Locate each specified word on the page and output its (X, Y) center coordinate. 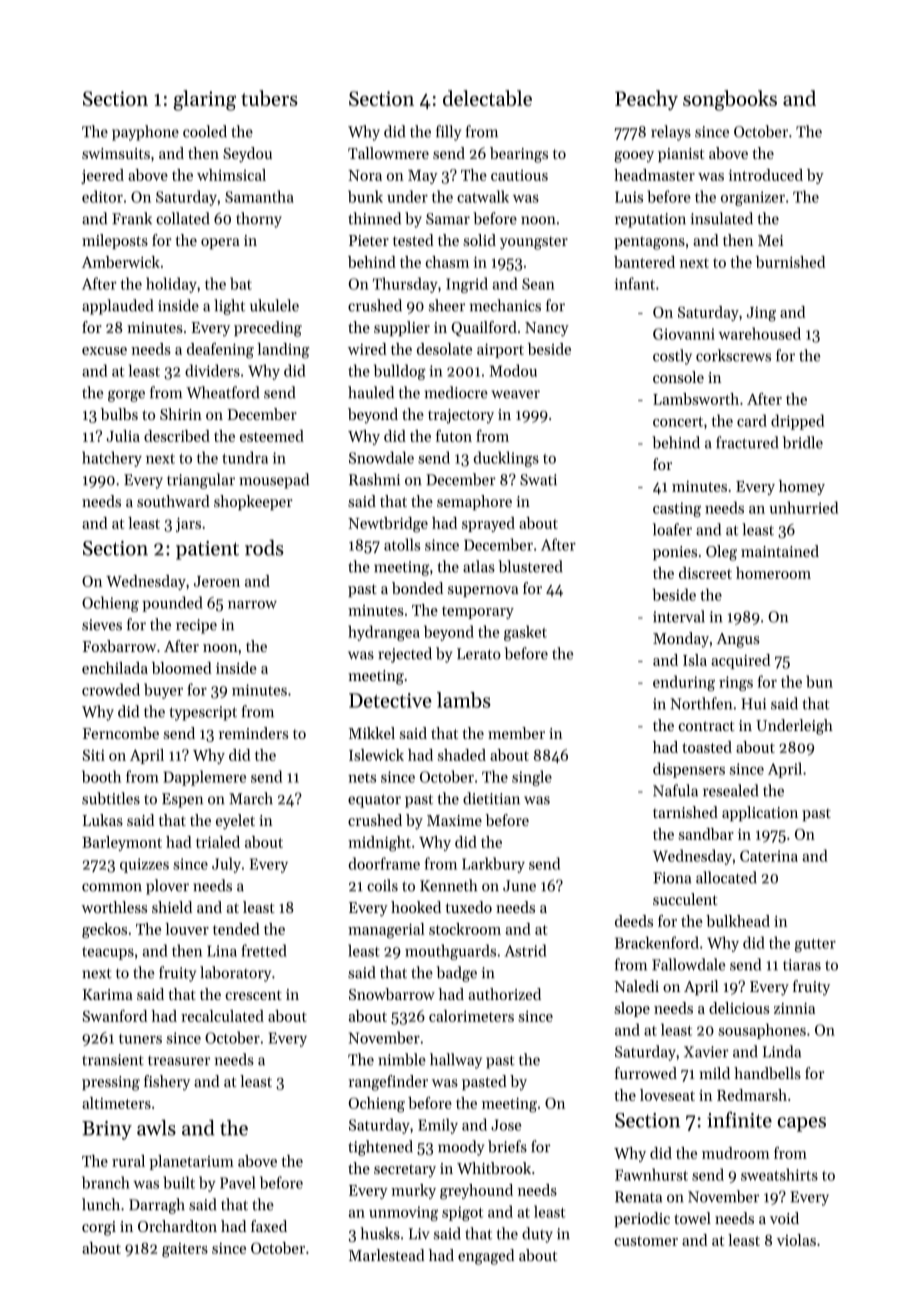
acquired (740, 661)
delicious (739, 1008)
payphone (145, 133)
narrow (252, 604)
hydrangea (384, 633)
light (229, 307)
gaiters (185, 1250)
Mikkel (372, 733)
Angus (738, 640)
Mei (771, 240)
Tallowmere (388, 153)
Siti (93, 755)
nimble (402, 1059)
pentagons (649, 243)
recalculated (222, 1016)
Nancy (547, 329)
